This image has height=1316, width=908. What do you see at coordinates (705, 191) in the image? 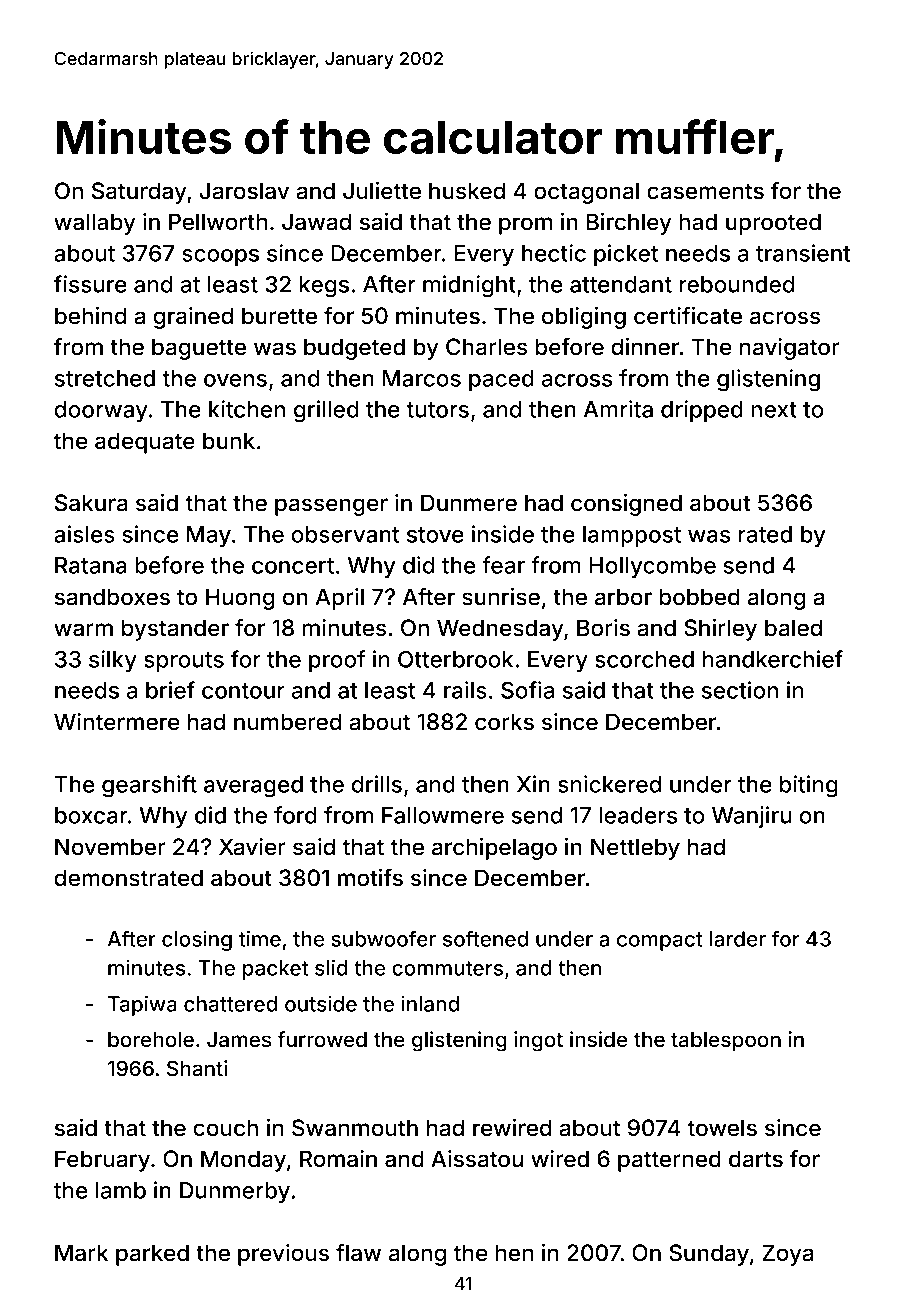
I see `casements` at bounding box center [705, 191].
